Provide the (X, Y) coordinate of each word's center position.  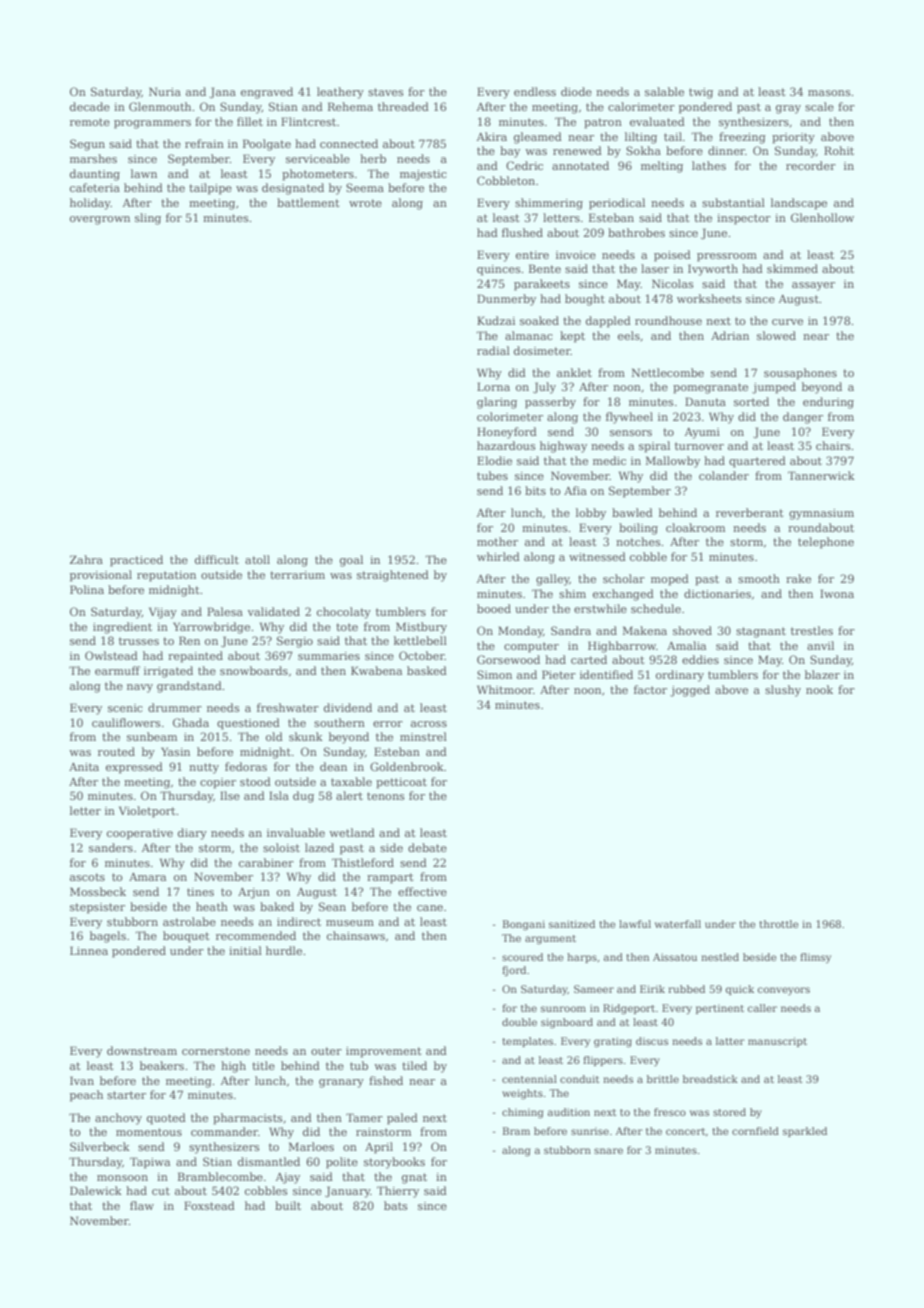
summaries (329, 656)
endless (535, 91)
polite (342, 1163)
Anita (84, 767)
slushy (783, 691)
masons (829, 93)
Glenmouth (160, 106)
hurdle (284, 950)
